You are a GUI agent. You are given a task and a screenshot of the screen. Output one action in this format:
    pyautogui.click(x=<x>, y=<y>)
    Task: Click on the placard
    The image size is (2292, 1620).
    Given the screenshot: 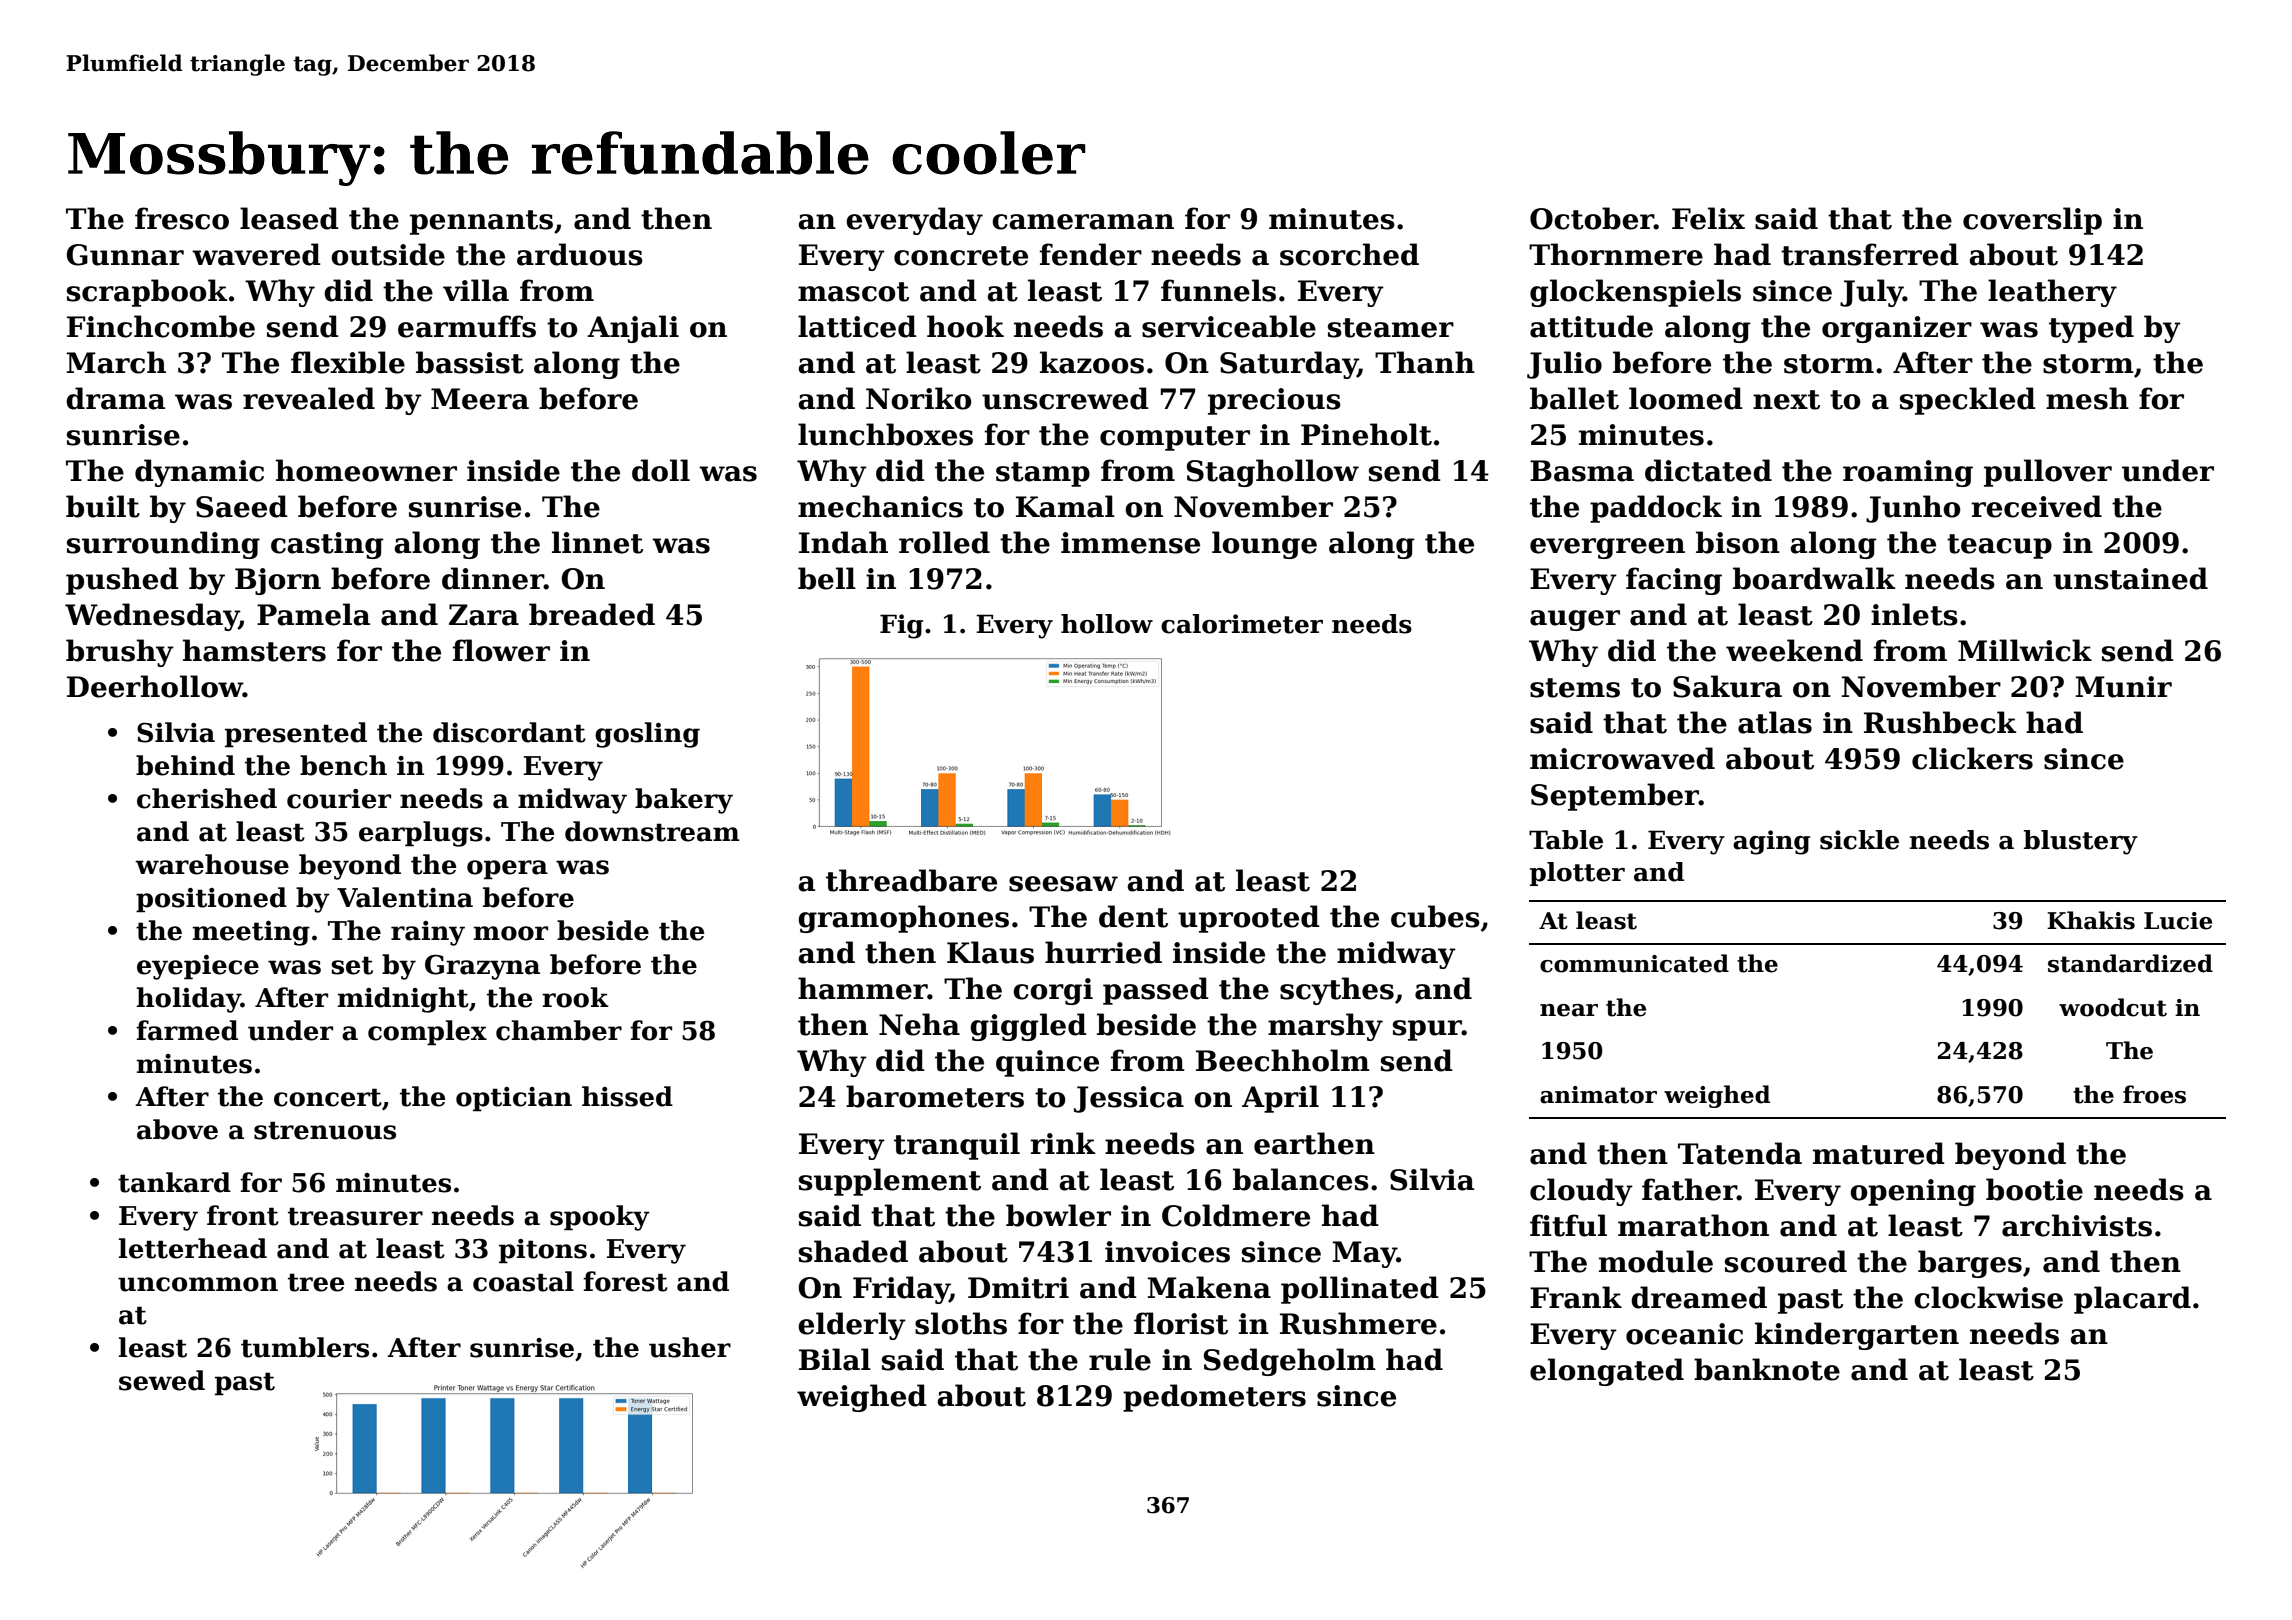 What is the action you would take?
    pyautogui.click(x=2132, y=1300)
